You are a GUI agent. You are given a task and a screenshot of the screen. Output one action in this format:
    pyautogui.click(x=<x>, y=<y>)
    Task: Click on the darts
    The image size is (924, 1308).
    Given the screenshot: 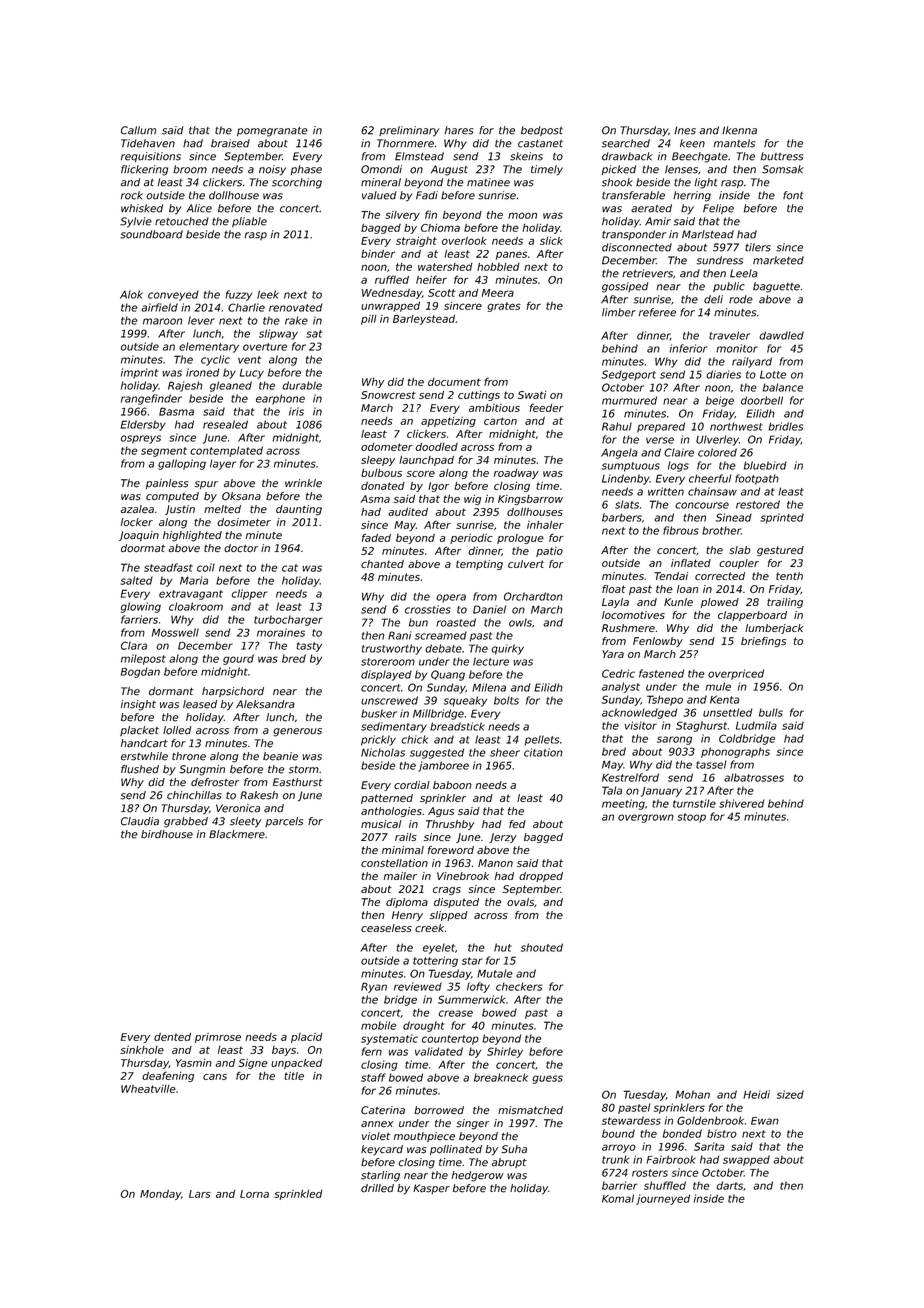 What is the action you would take?
    pyautogui.click(x=729, y=1185)
